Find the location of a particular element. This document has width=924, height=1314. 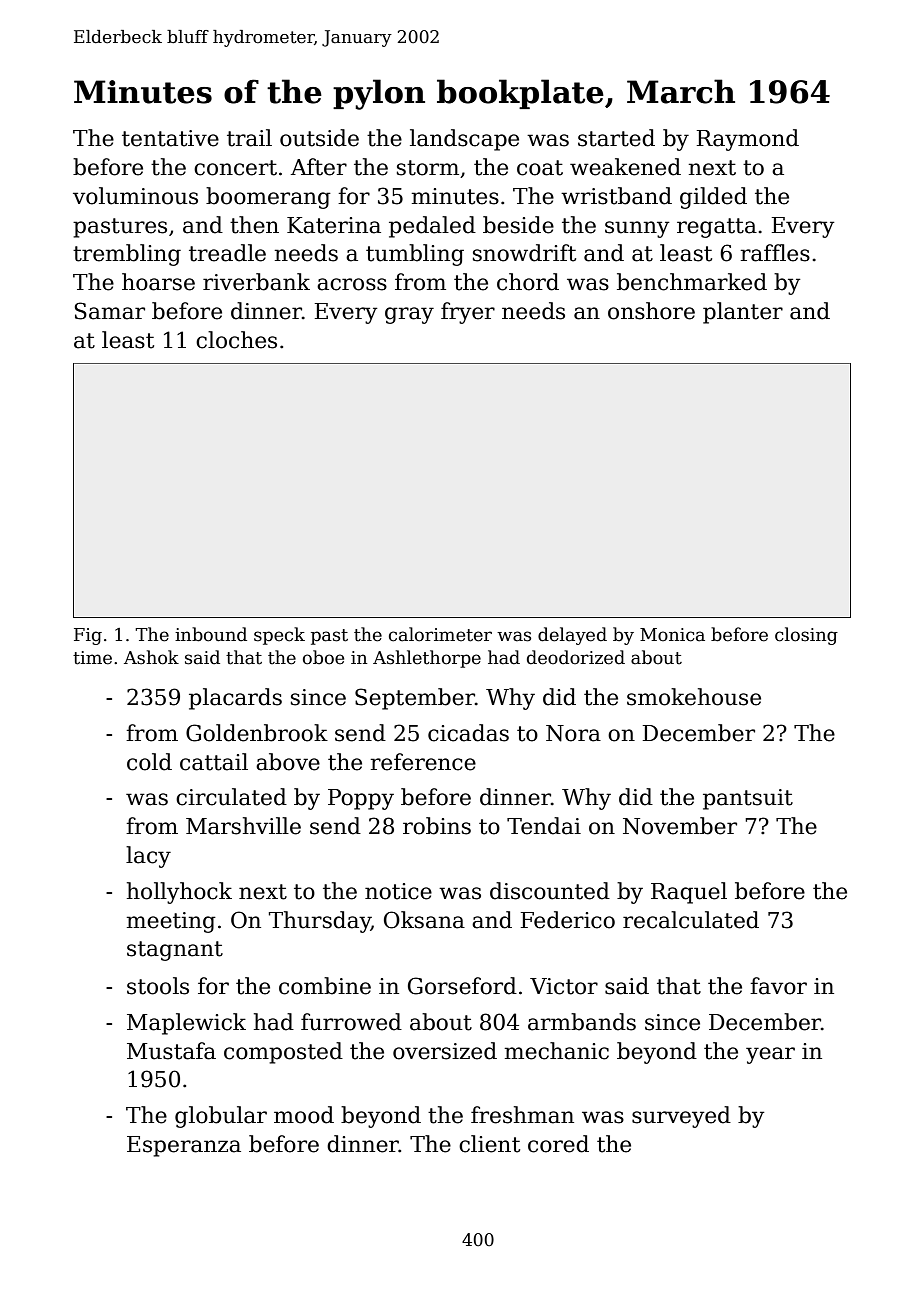

snowdrift is located at coordinates (524, 253).
